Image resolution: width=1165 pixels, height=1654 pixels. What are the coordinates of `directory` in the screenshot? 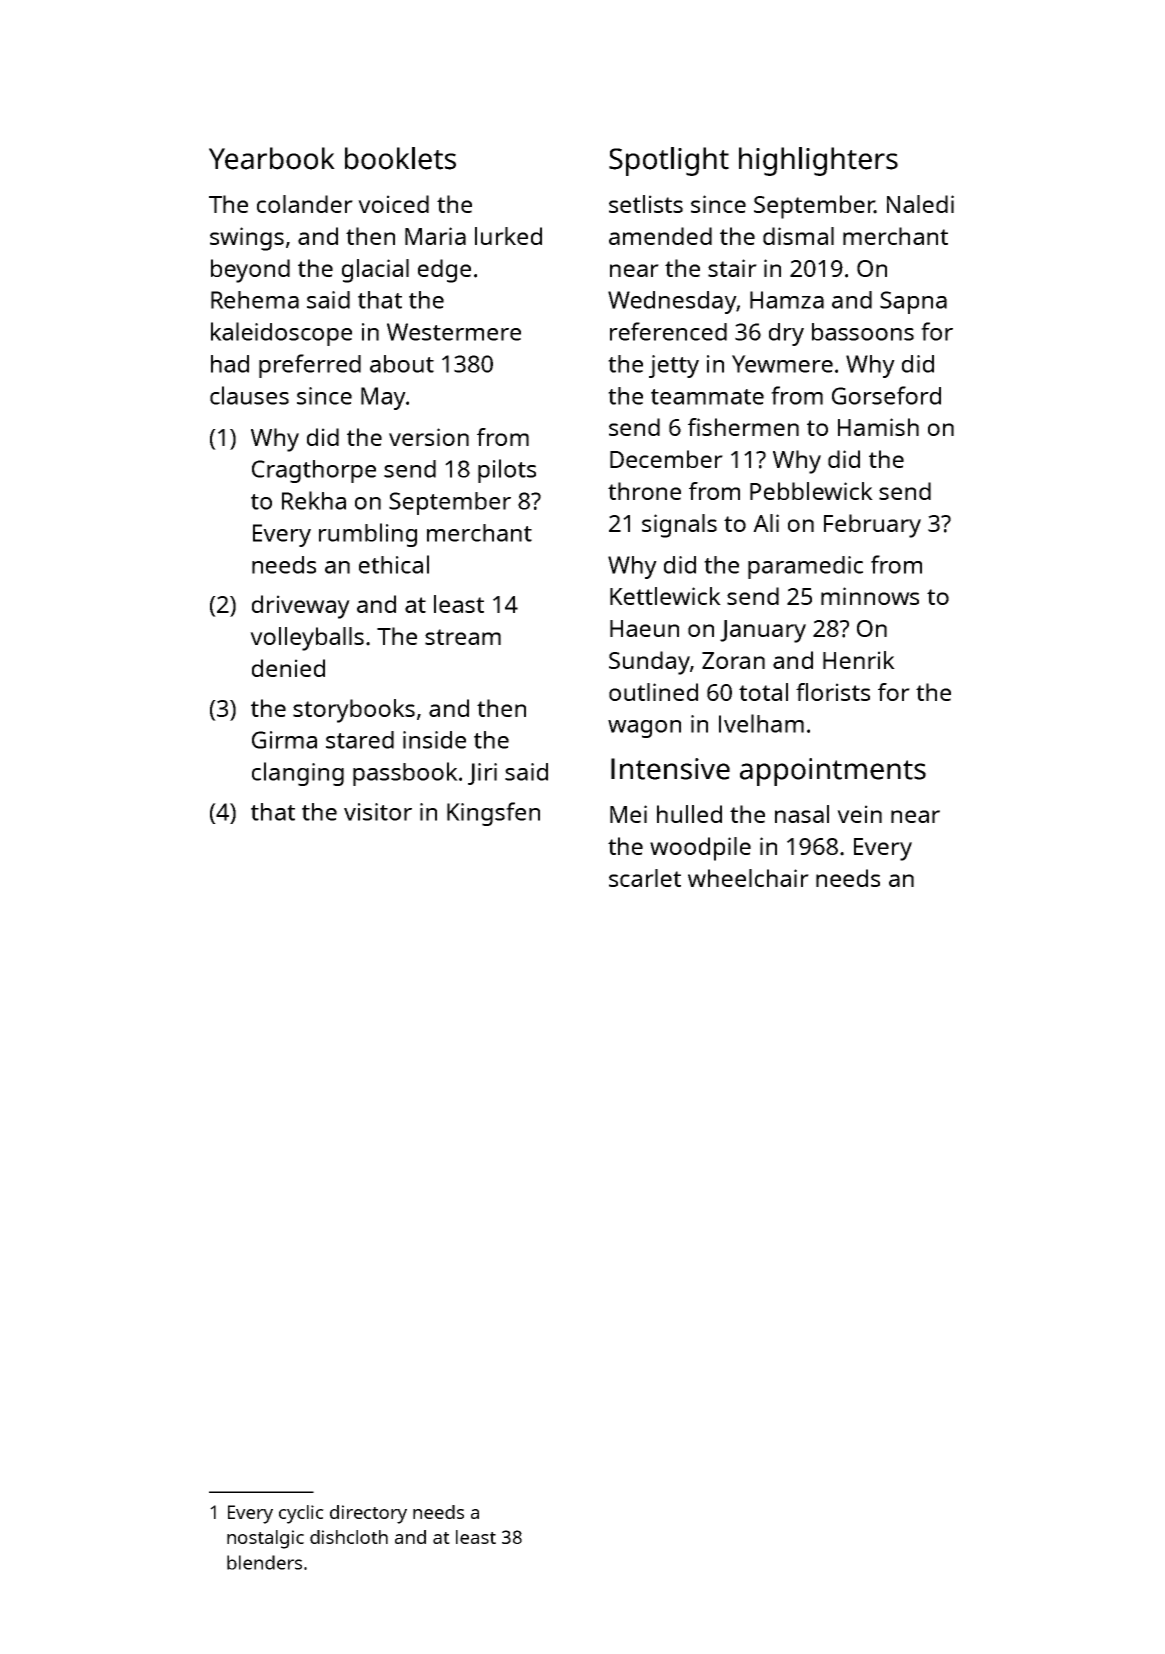 It's located at (368, 1514).
